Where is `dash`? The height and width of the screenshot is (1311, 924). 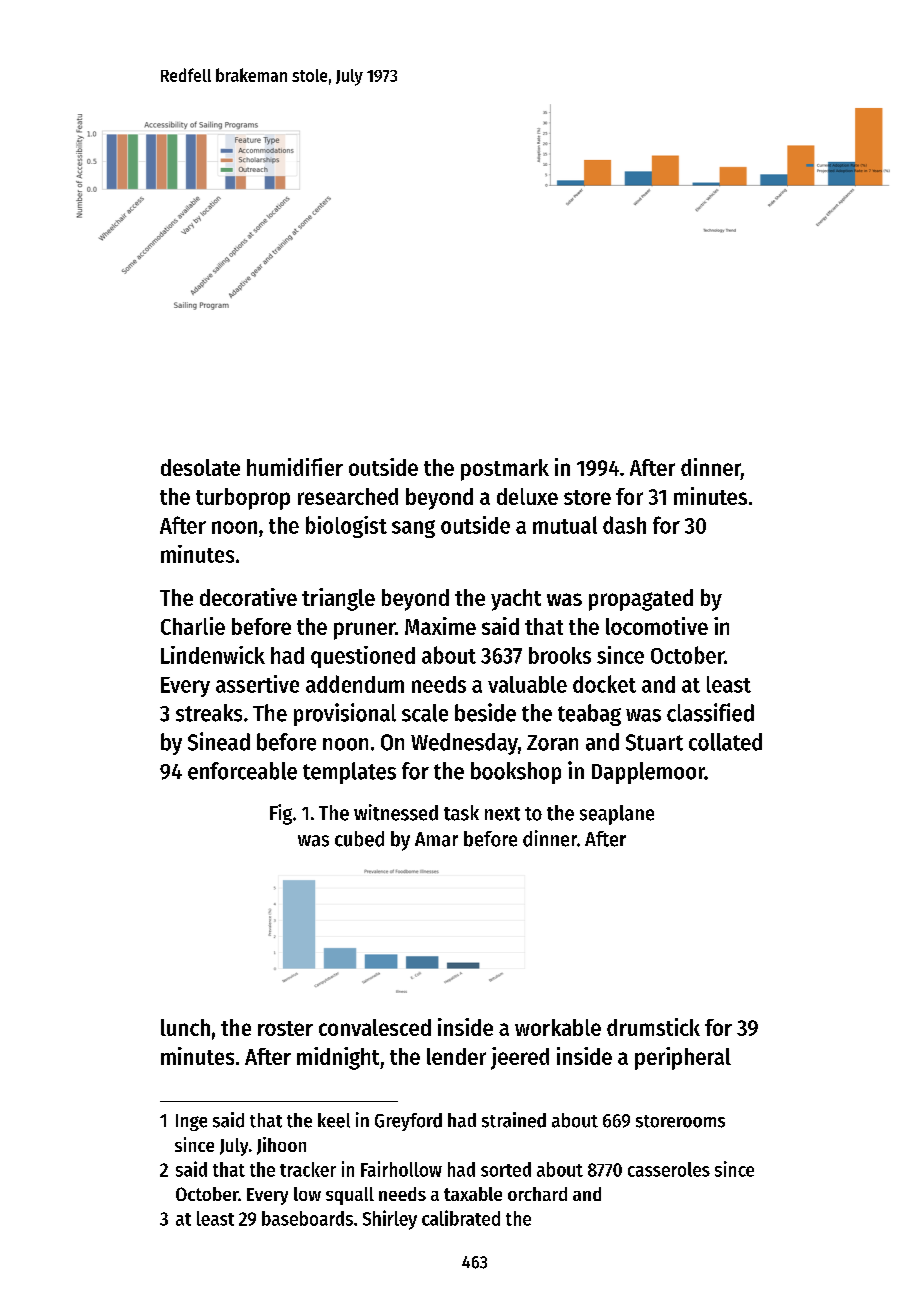 dash is located at coordinates (624, 525).
